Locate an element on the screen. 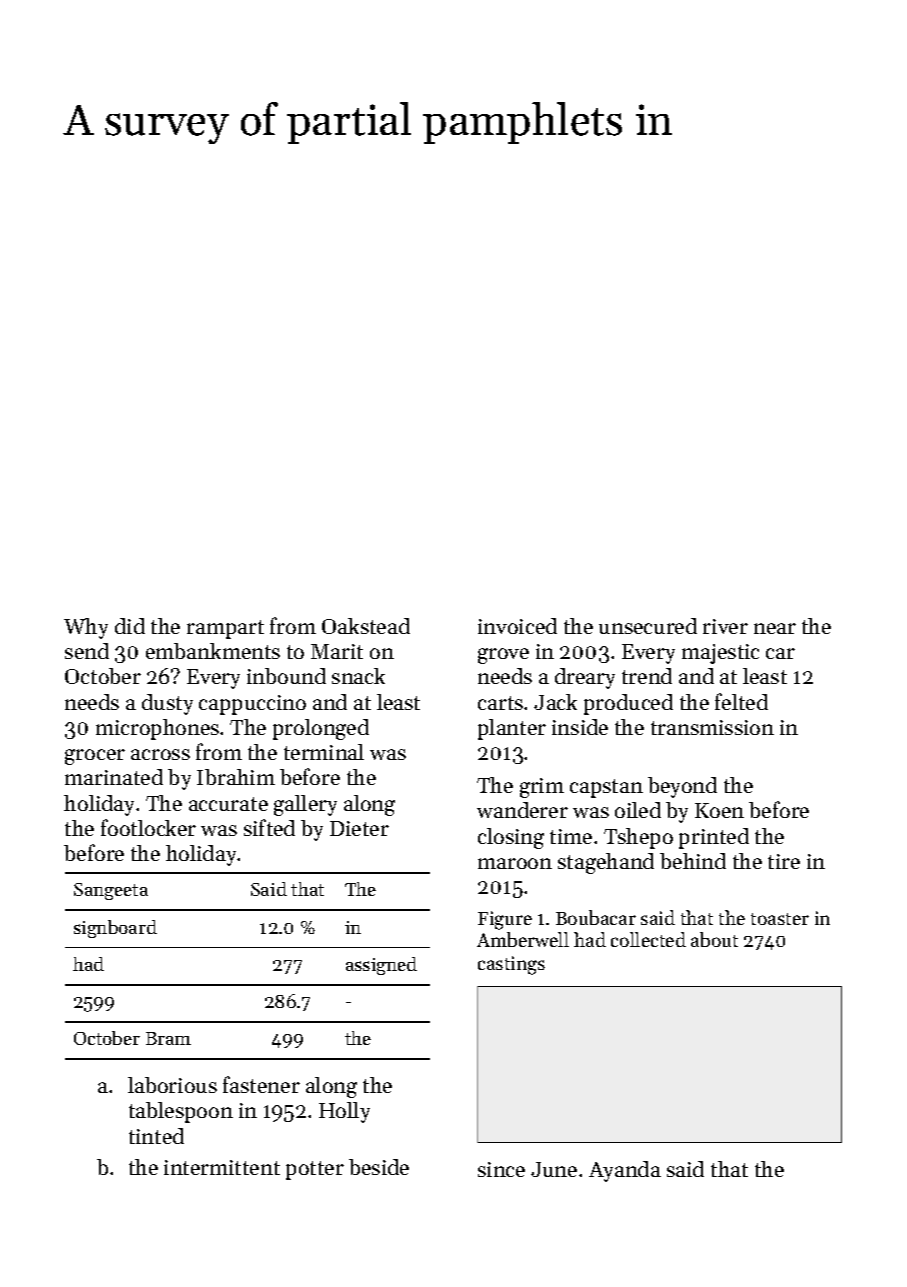 This screenshot has height=1287, width=907. Ayanda is located at coordinates (625, 1171).
